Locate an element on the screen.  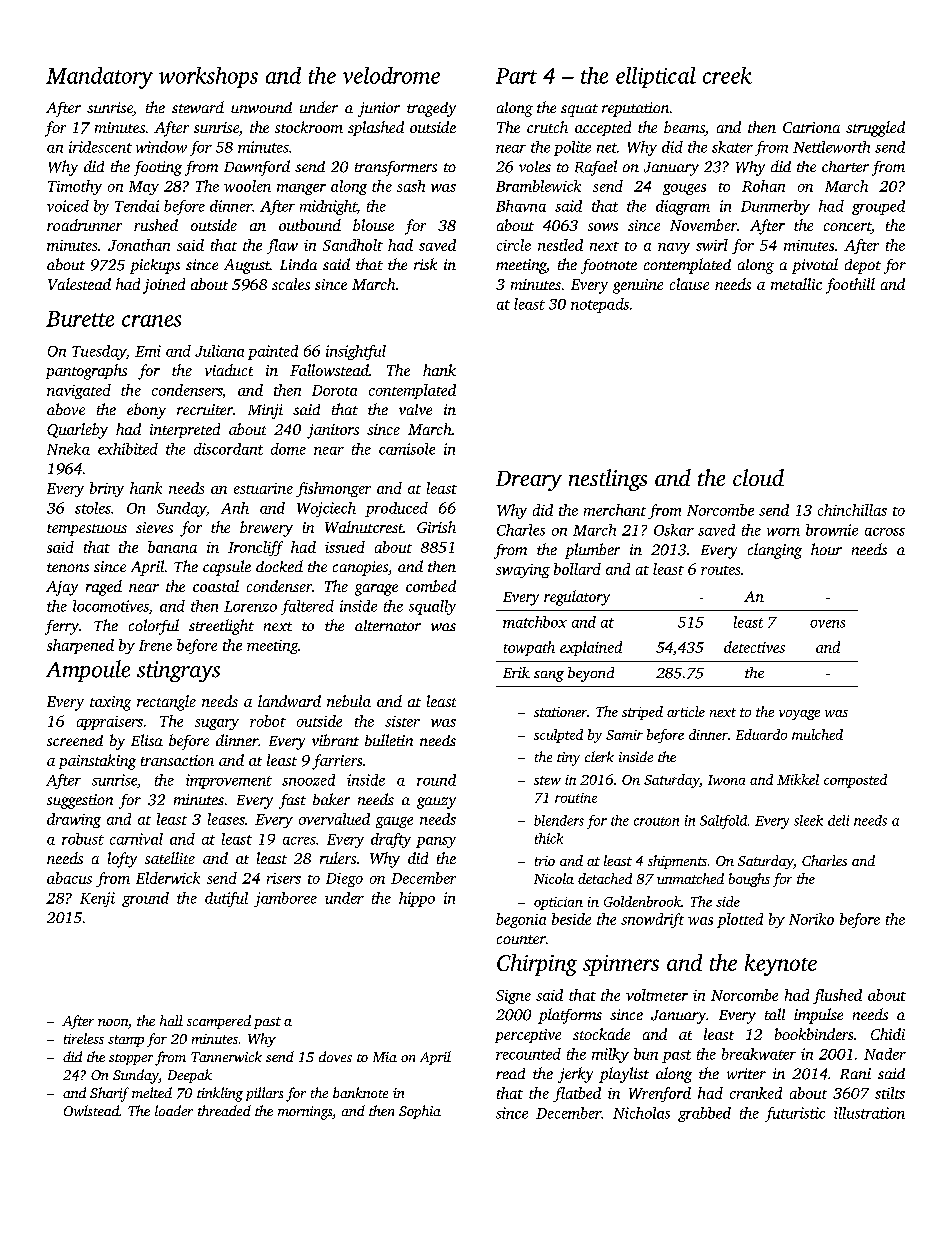
docked is located at coordinates (279, 566).
